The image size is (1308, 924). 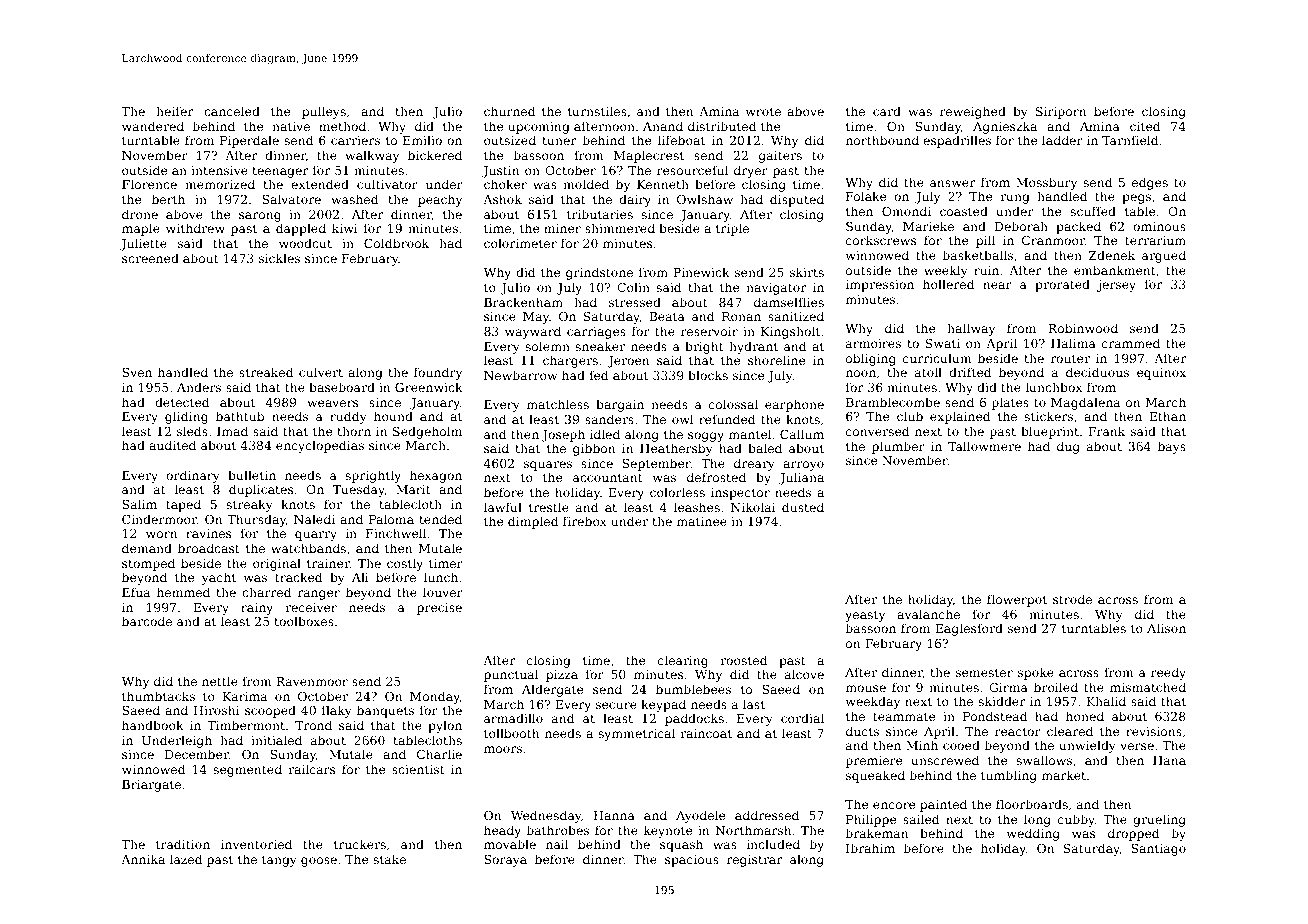 What do you see at coordinates (174, 111) in the screenshot?
I see `heifer` at bounding box center [174, 111].
